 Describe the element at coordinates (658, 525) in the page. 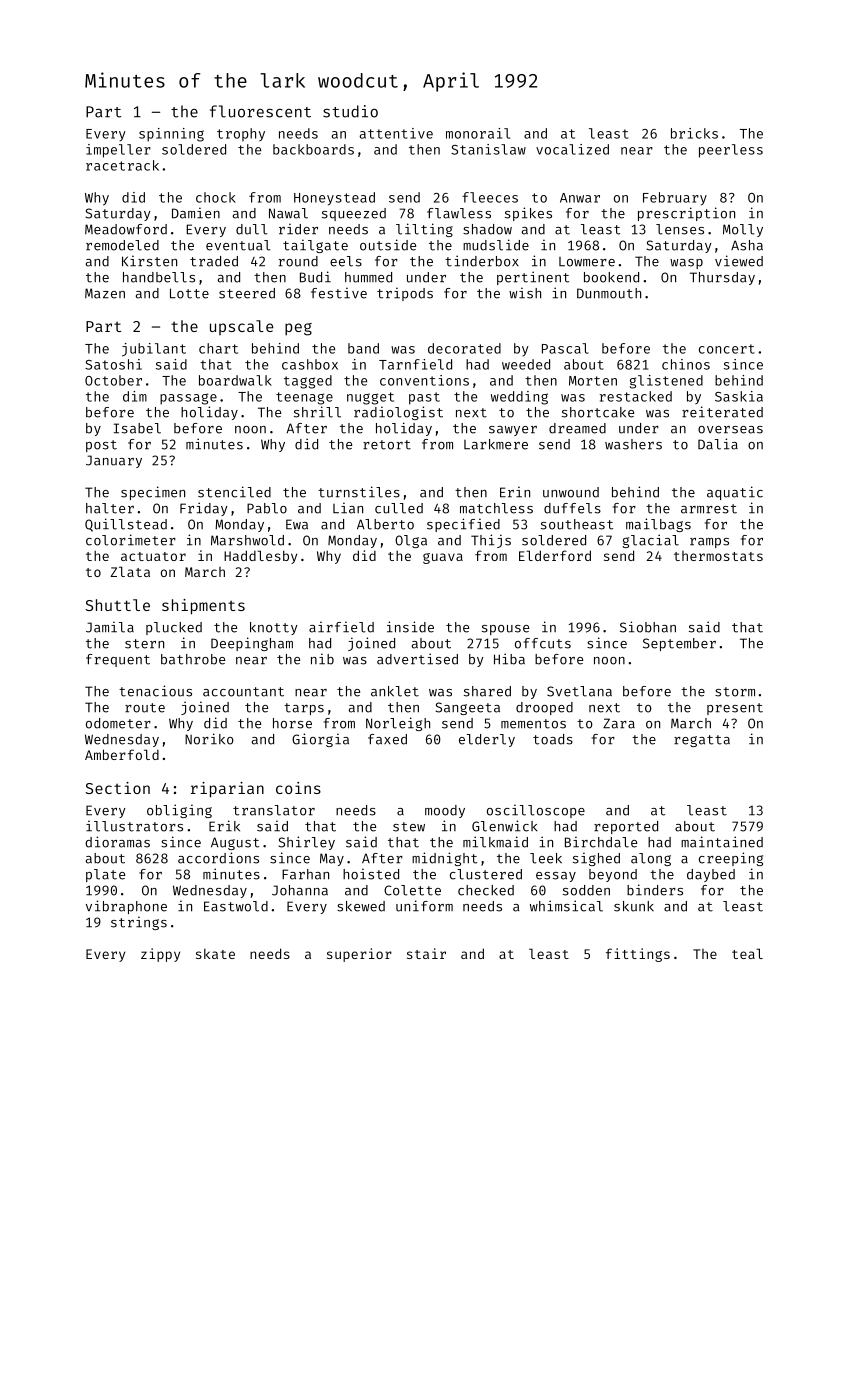

I see `mailbags` at that location.
